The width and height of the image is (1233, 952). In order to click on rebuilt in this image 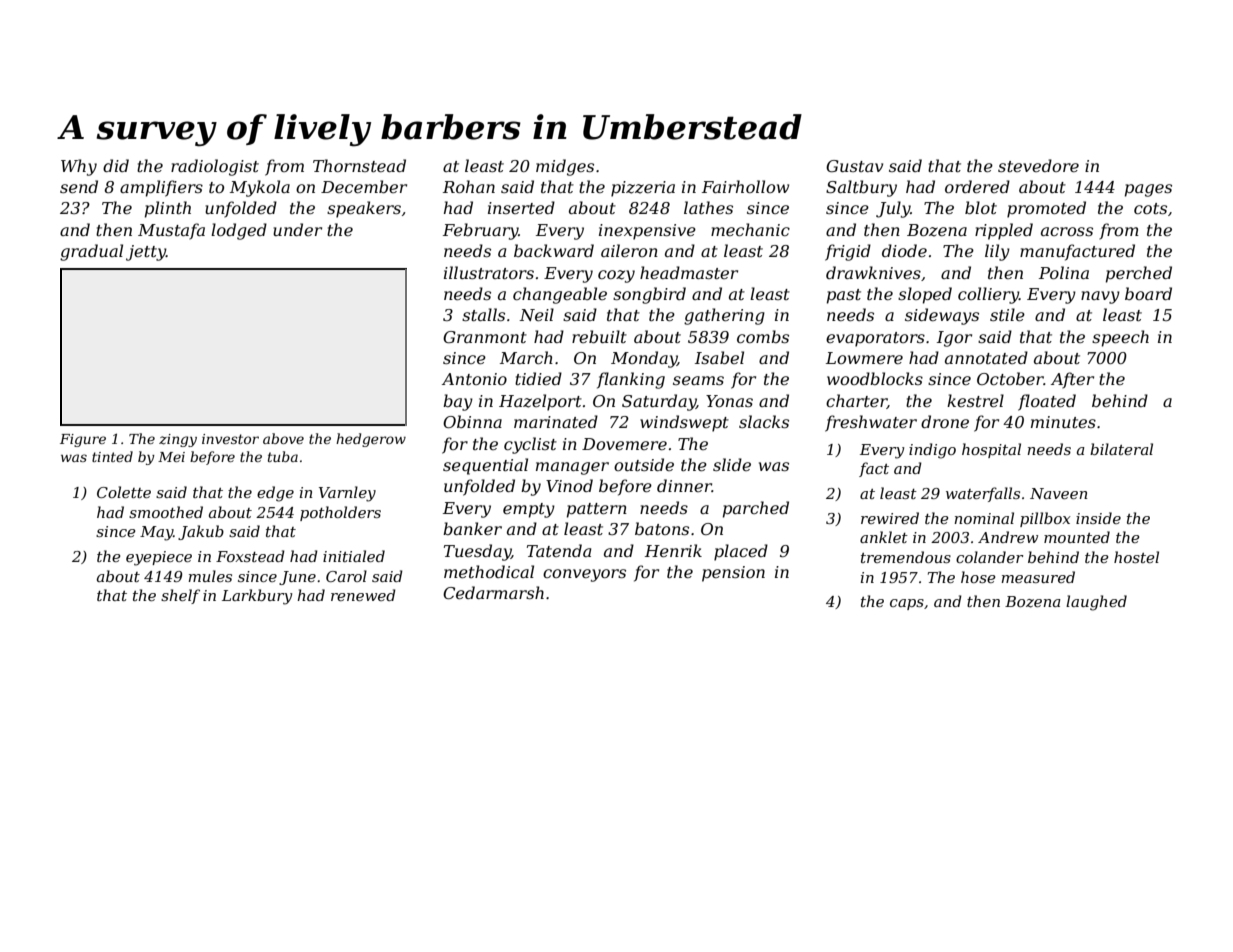, I will do `click(599, 336)`.
